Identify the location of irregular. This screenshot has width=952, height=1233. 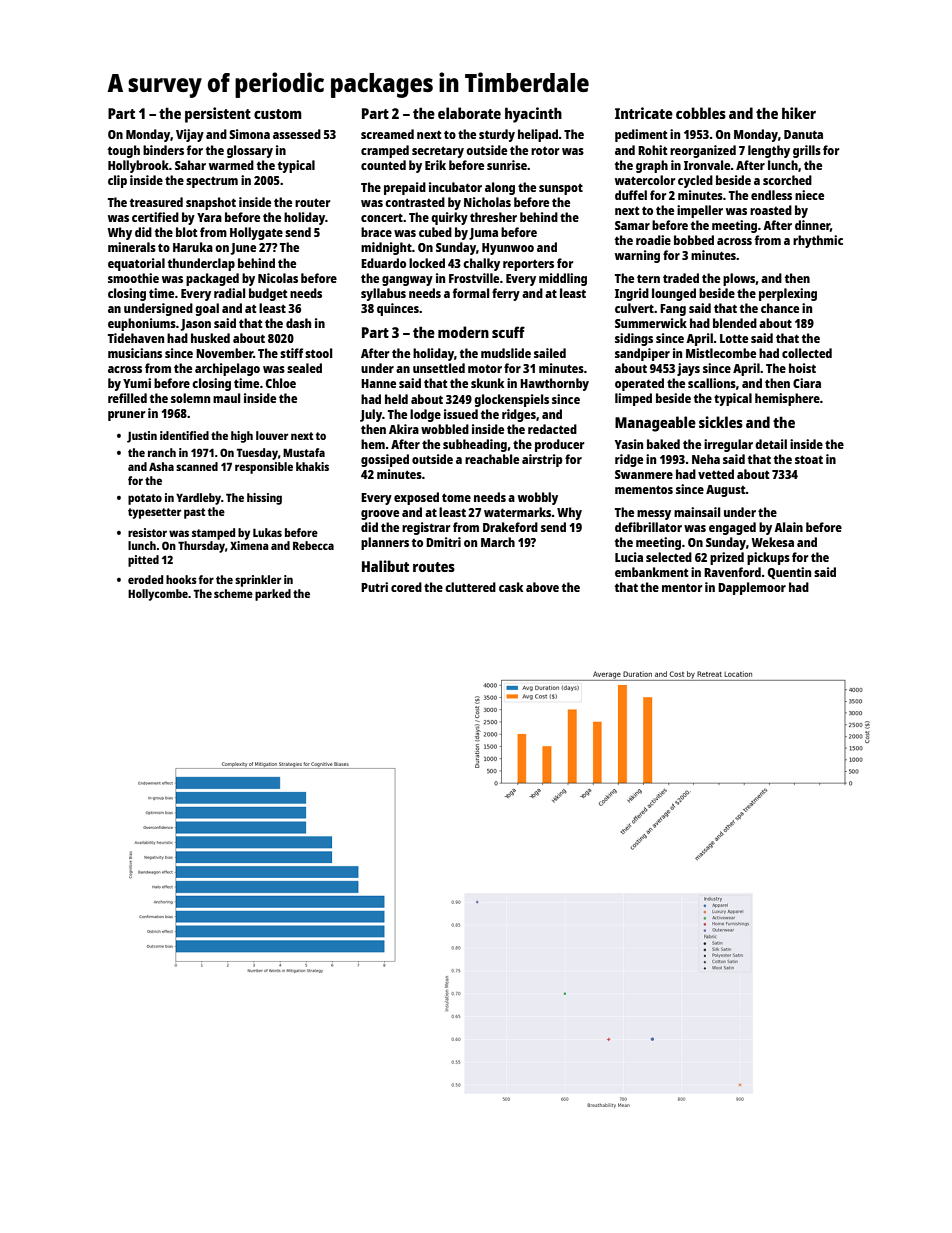
(728, 445).
